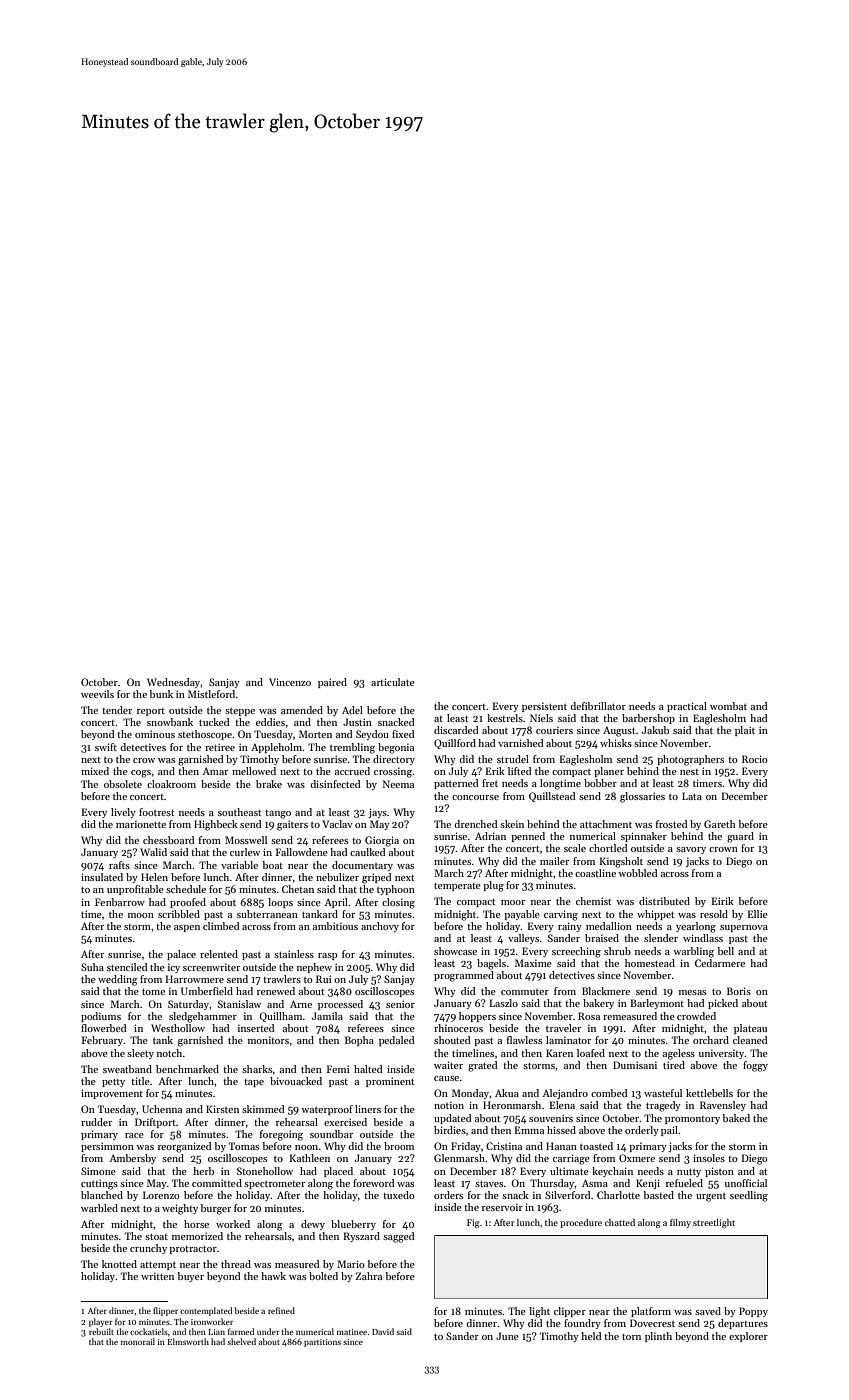 This image has height=1400, width=849. Describe the element at coordinates (606, 991) in the image. I see `Blackmere` at that location.
